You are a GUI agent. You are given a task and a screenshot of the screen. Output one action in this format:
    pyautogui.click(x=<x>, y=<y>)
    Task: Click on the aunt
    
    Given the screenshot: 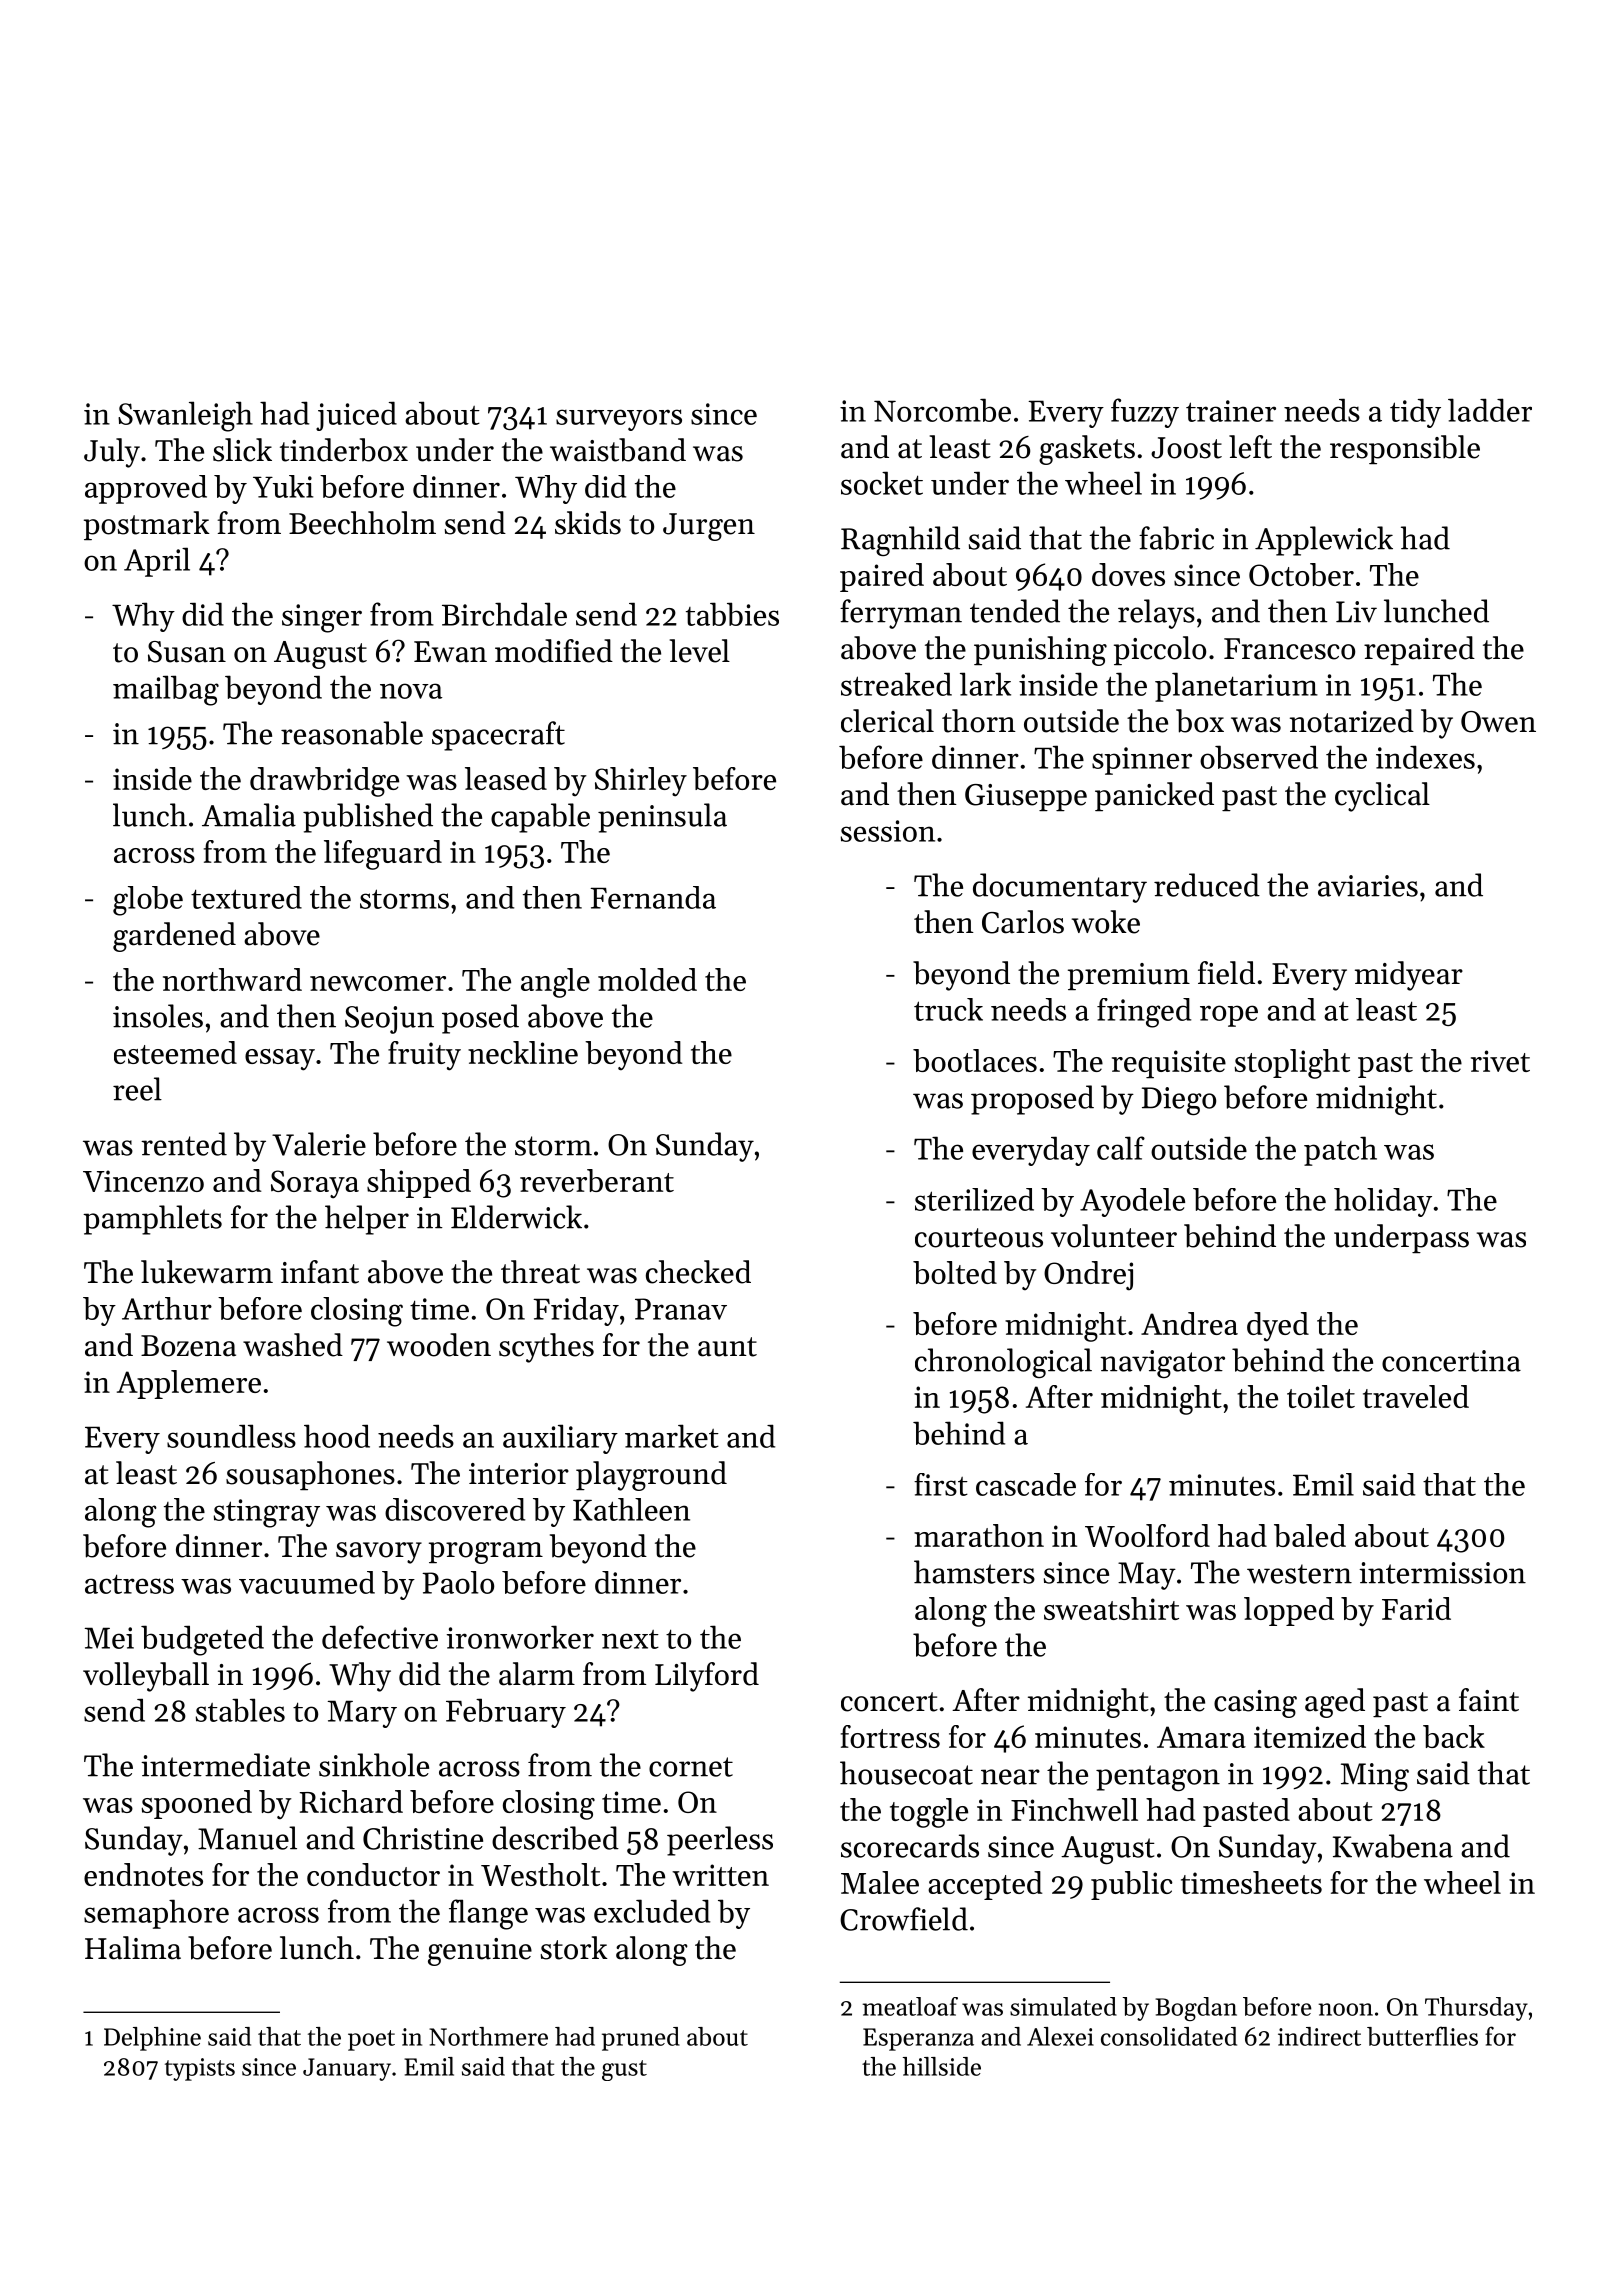 What is the action you would take?
    pyautogui.click(x=727, y=1347)
